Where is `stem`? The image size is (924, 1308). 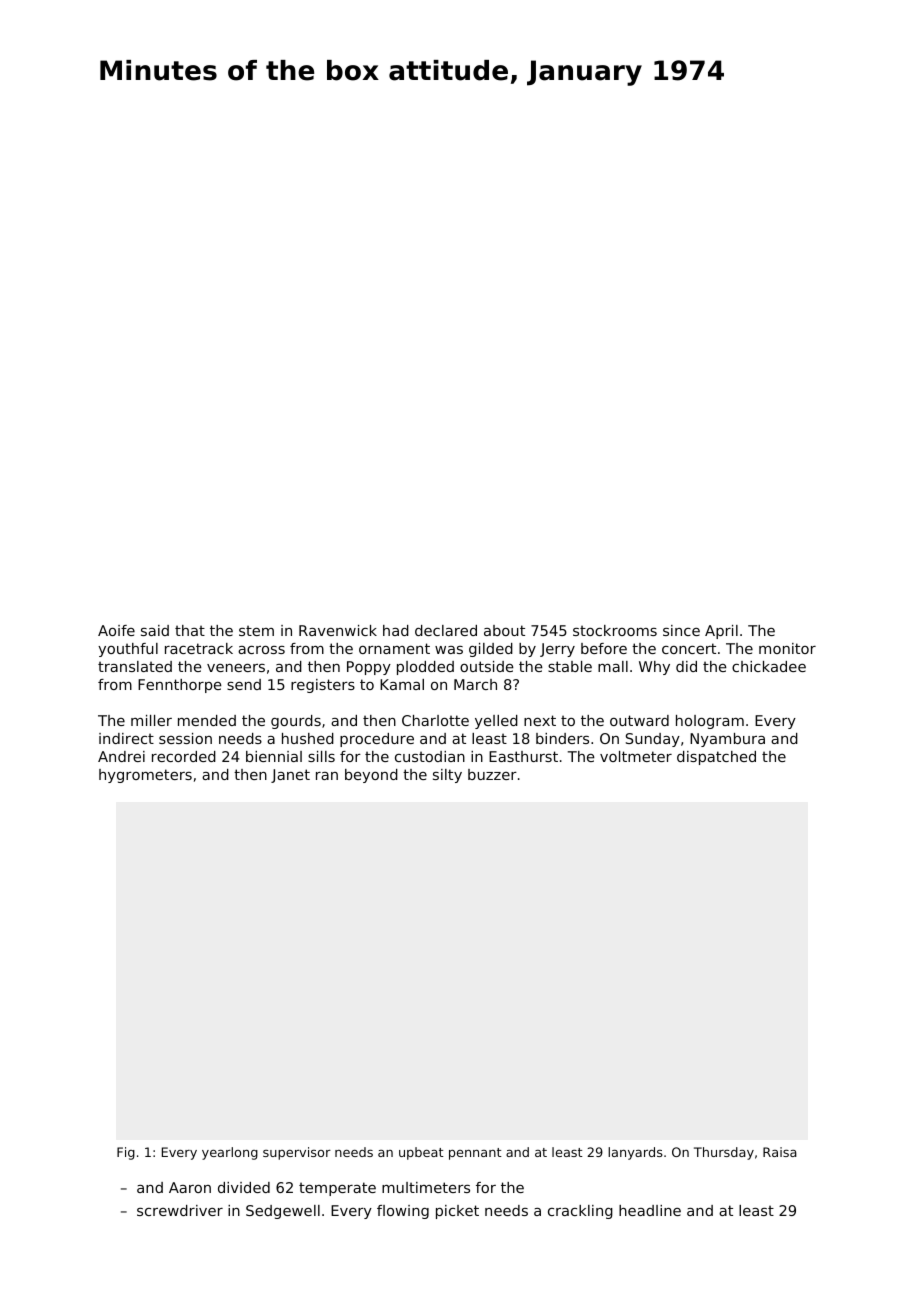
stem is located at coordinates (256, 630).
